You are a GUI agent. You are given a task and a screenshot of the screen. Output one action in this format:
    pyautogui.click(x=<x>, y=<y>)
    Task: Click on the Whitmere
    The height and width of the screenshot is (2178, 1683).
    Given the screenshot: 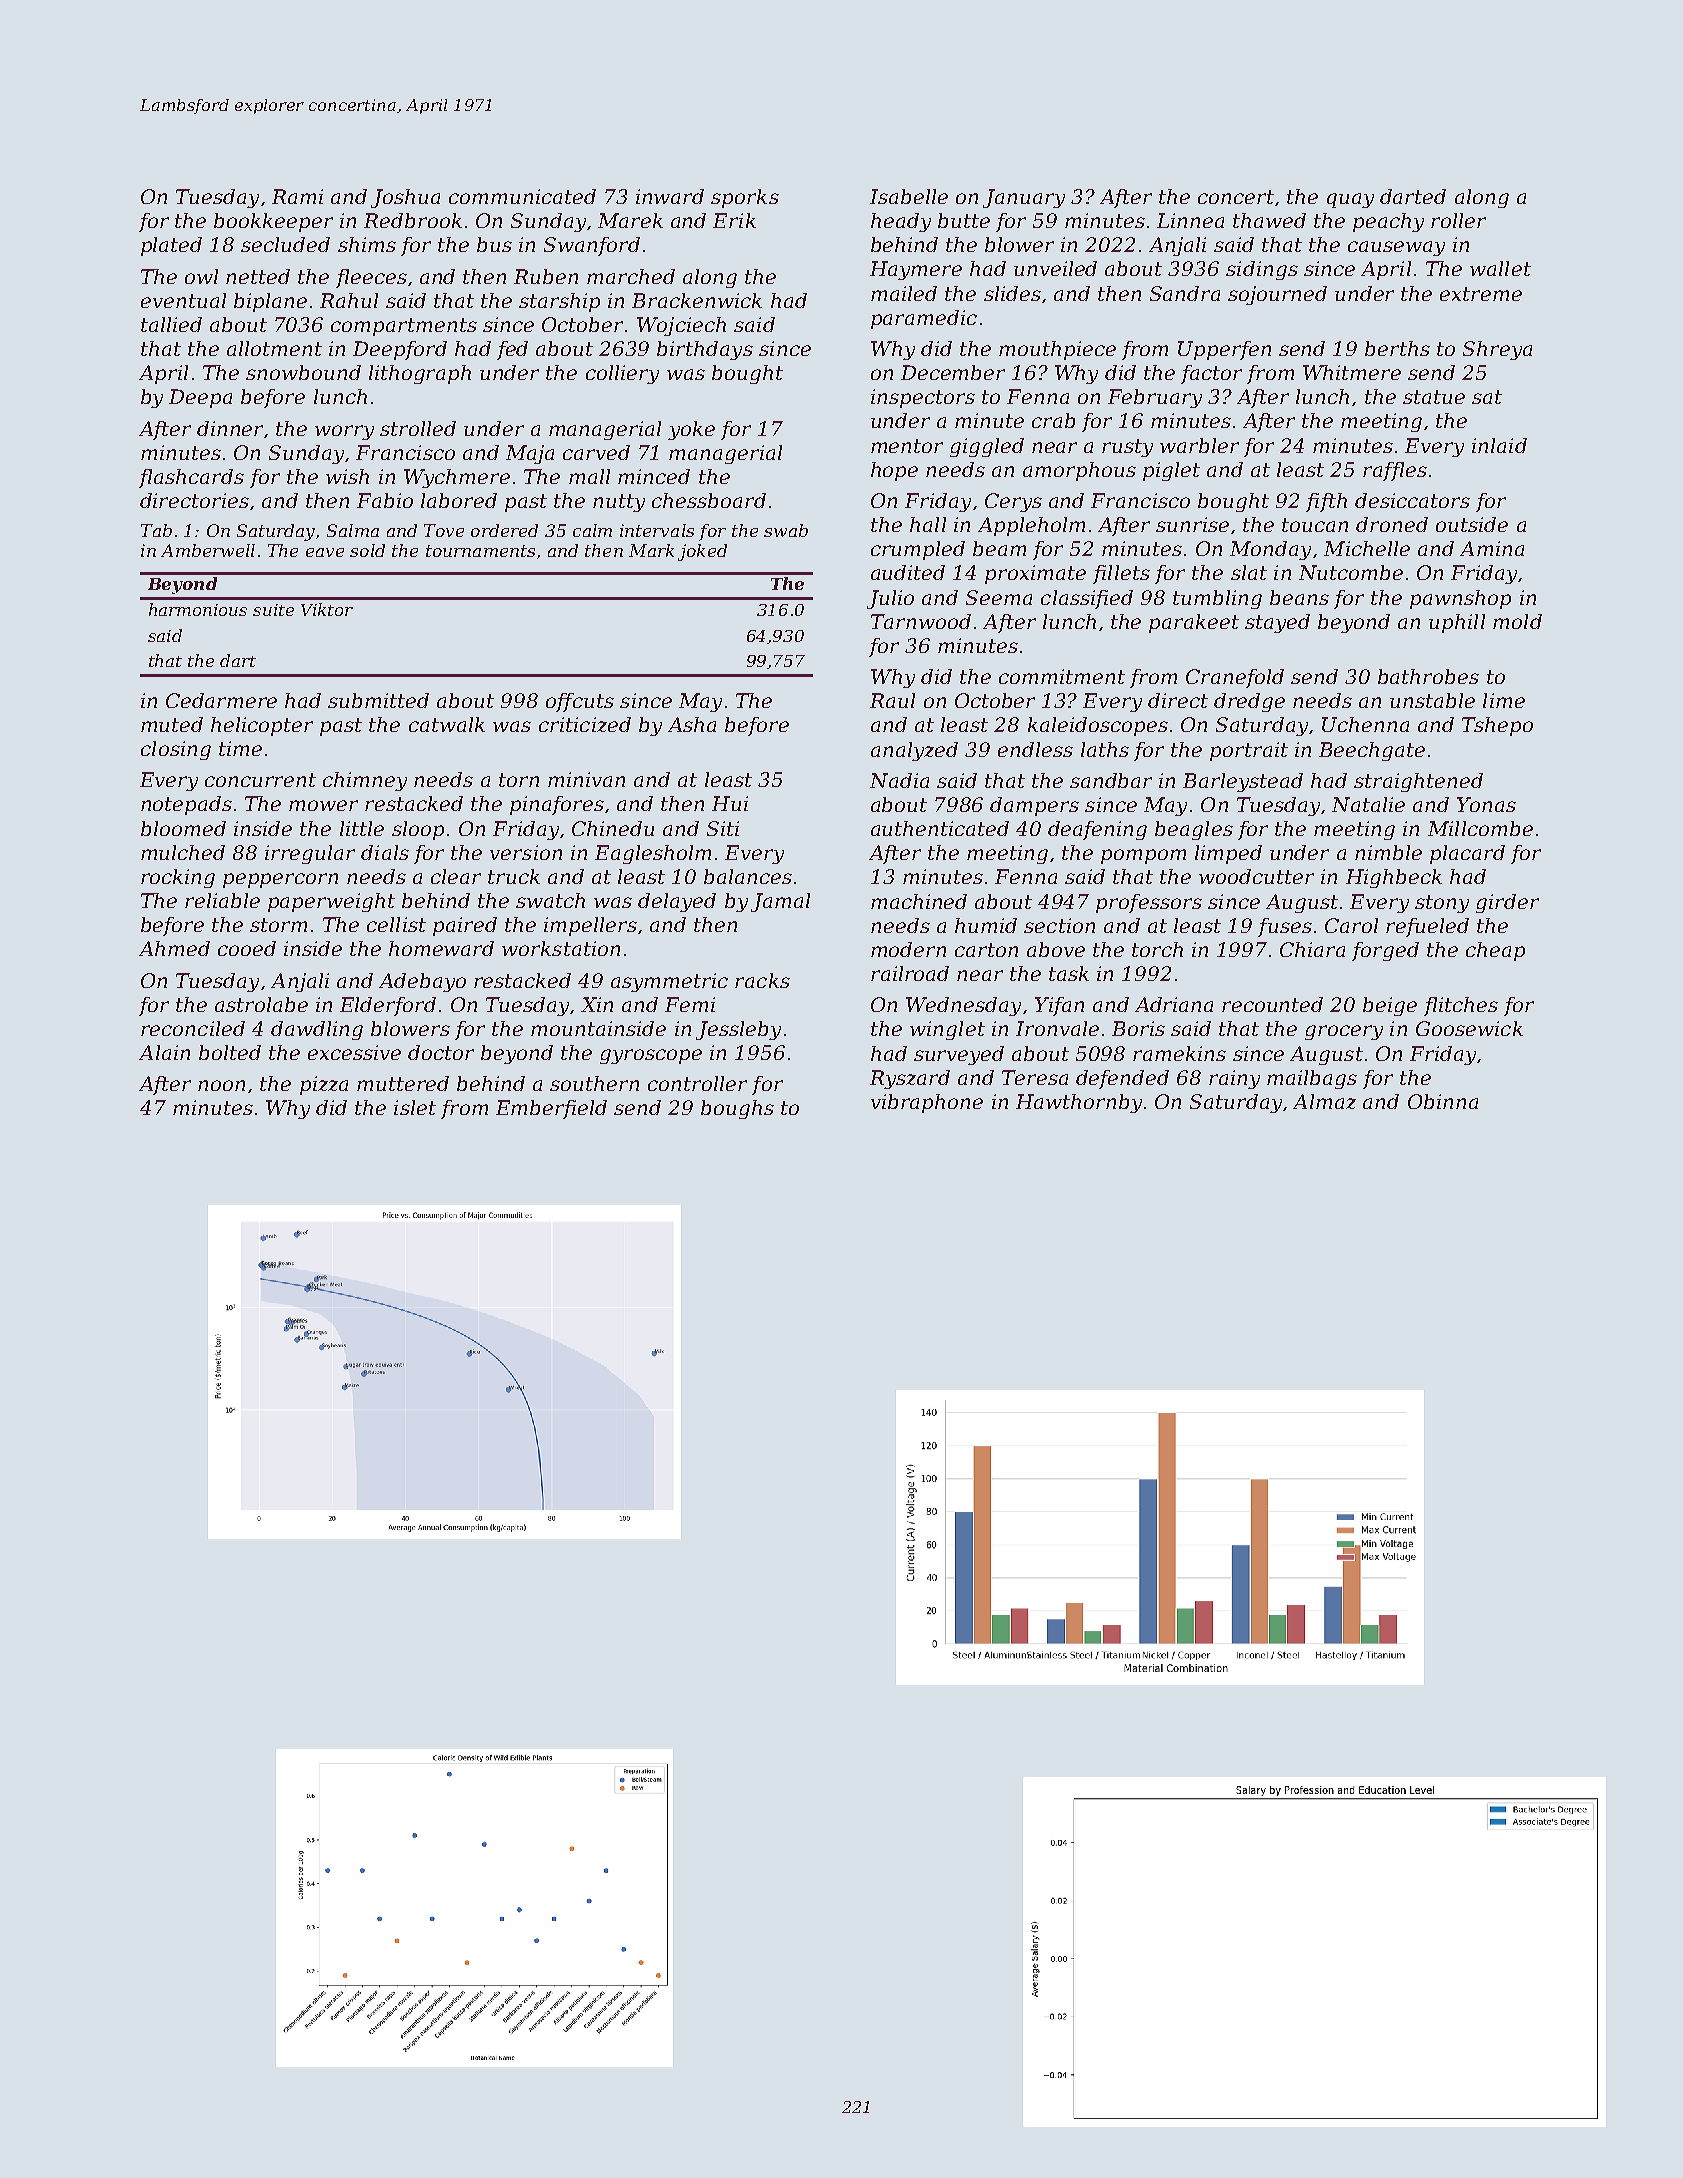 What is the action you would take?
    pyautogui.click(x=1352, y=372)
